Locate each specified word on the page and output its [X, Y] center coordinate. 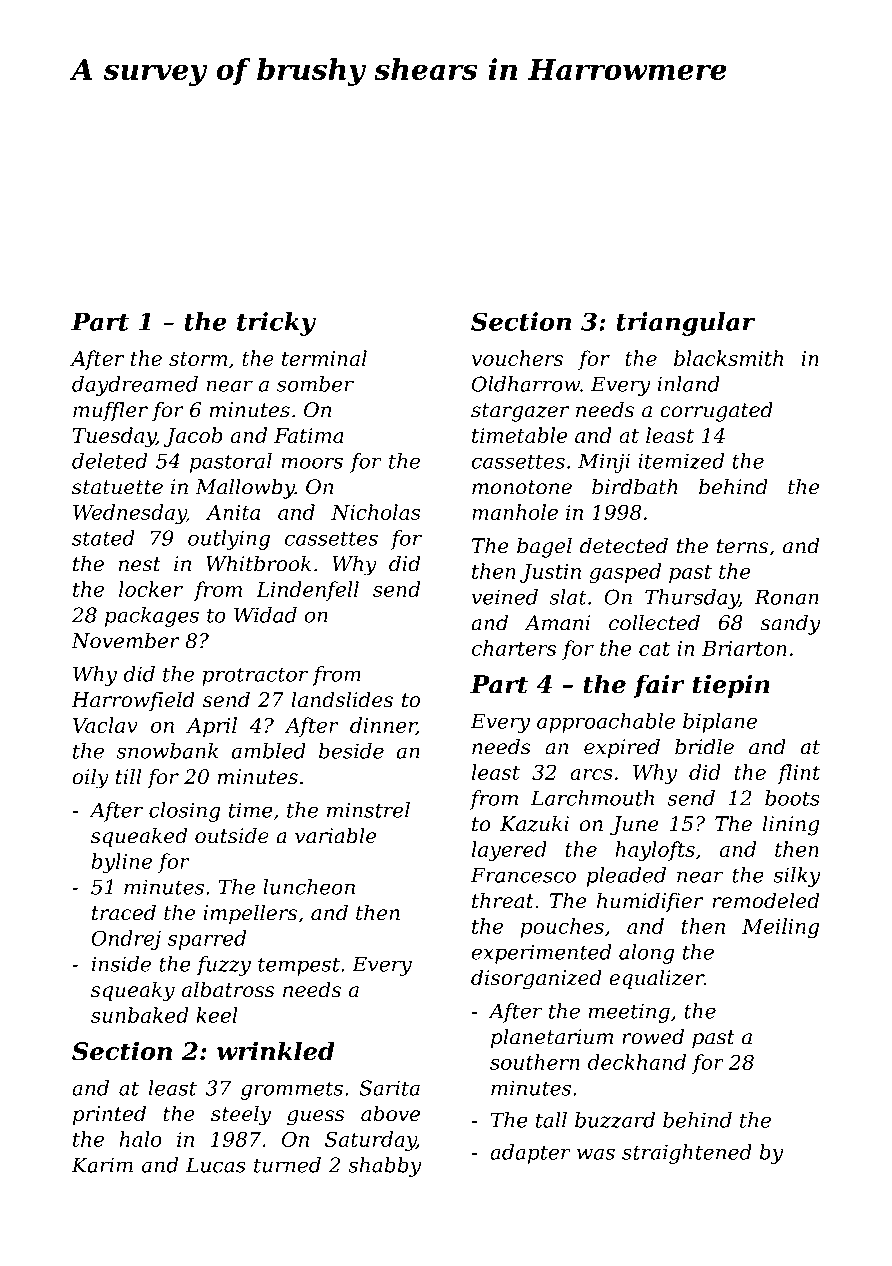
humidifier [650, 902]
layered [509, 851]
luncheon [309, 887]
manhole [515, 512]
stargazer [520, 412]
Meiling [780, 928]
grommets [292, 1090]
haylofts [655, 851]
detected [624, 546]
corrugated [716, 412]
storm [198, 359]
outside [232, 835]
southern [535, 1062]
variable [335, 835]
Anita [233, 512]
